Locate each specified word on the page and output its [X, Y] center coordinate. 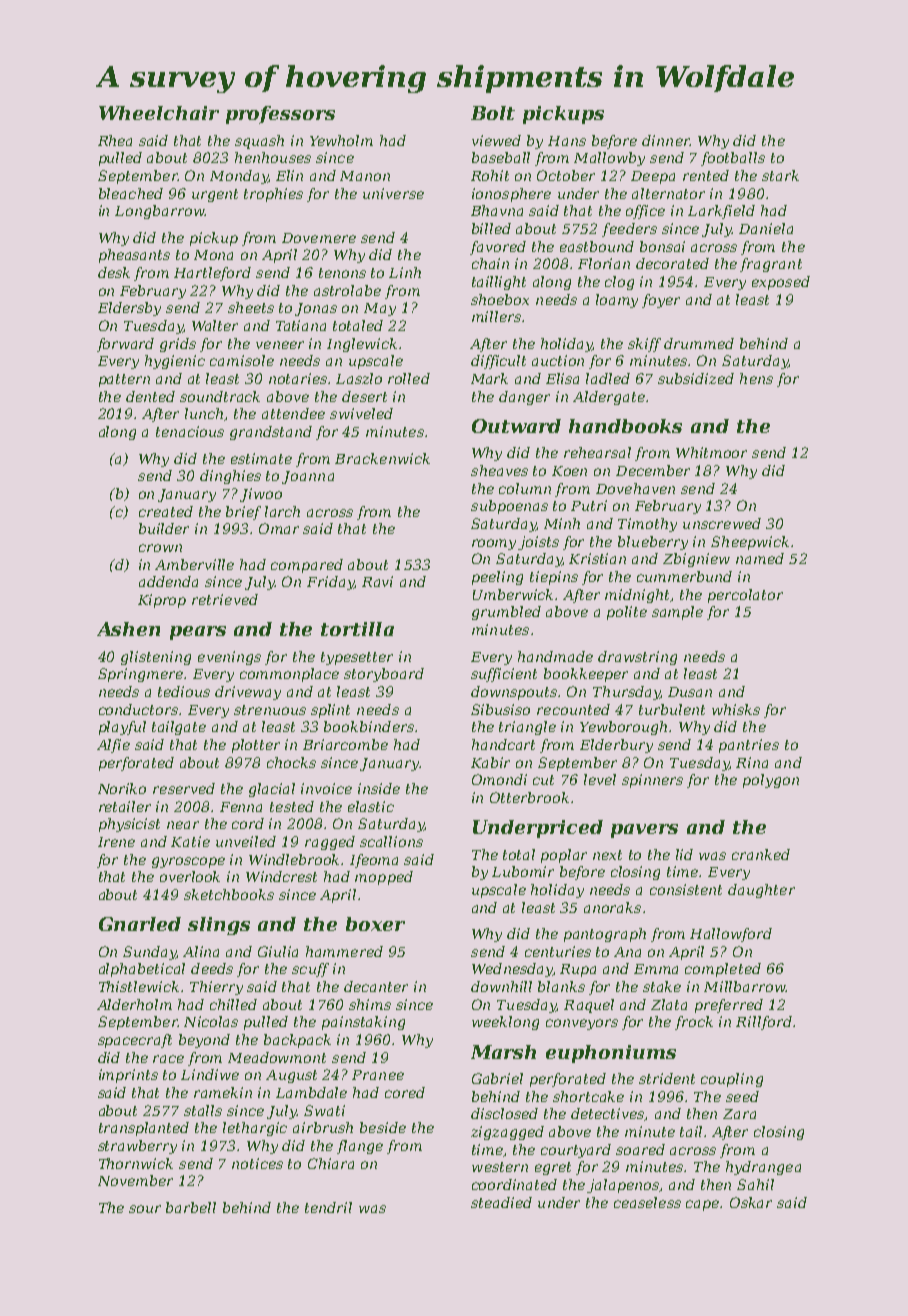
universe [393, 193]
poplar [564, 856]
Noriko [122, 788]
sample [677, 613]
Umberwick [513, 594]
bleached [131, 193]
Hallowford [731, 935]
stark [780, 175]
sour [145, 1209]
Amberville [194, 564]
